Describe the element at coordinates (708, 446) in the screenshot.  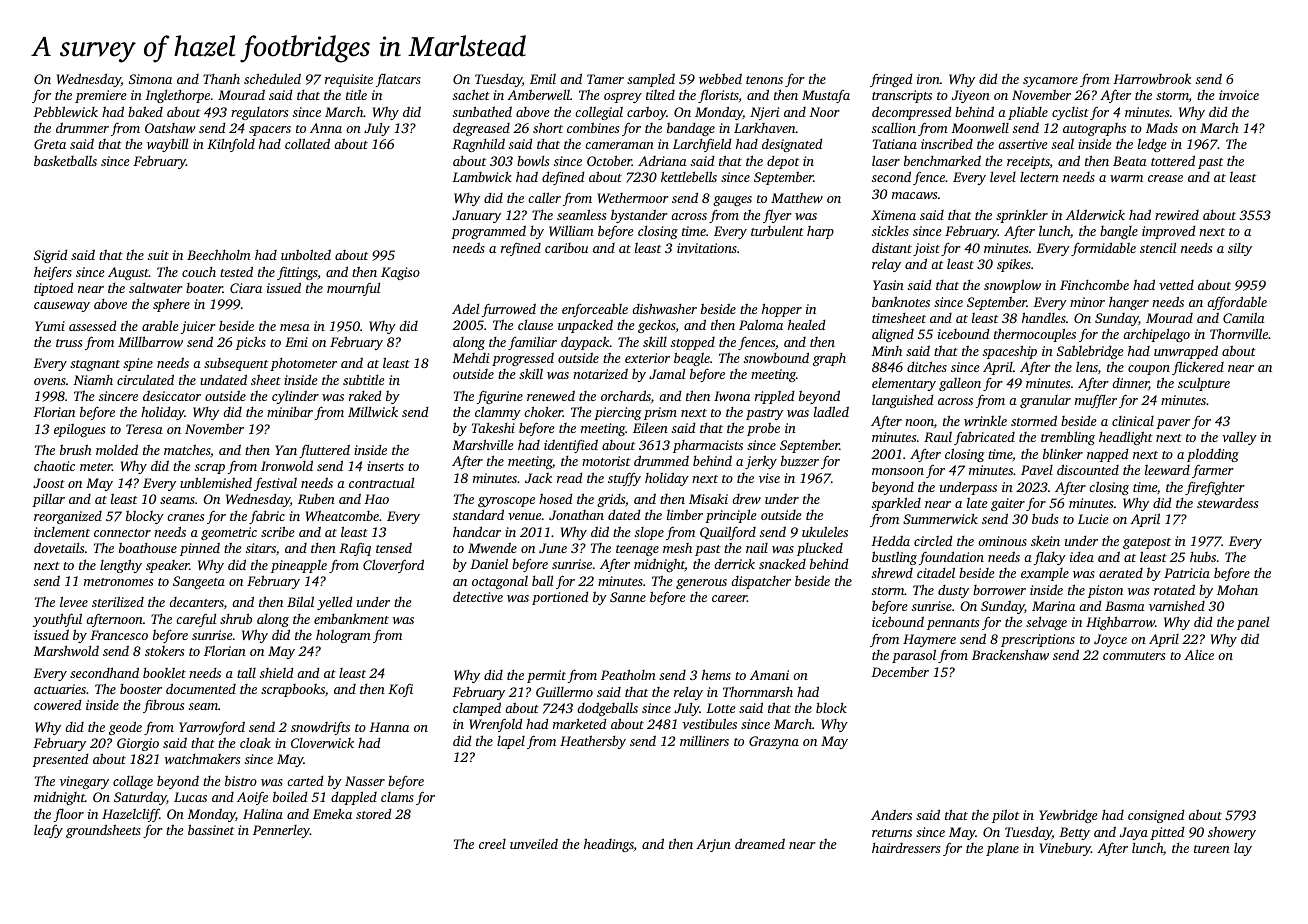
I see `pharmacists` at that location.
